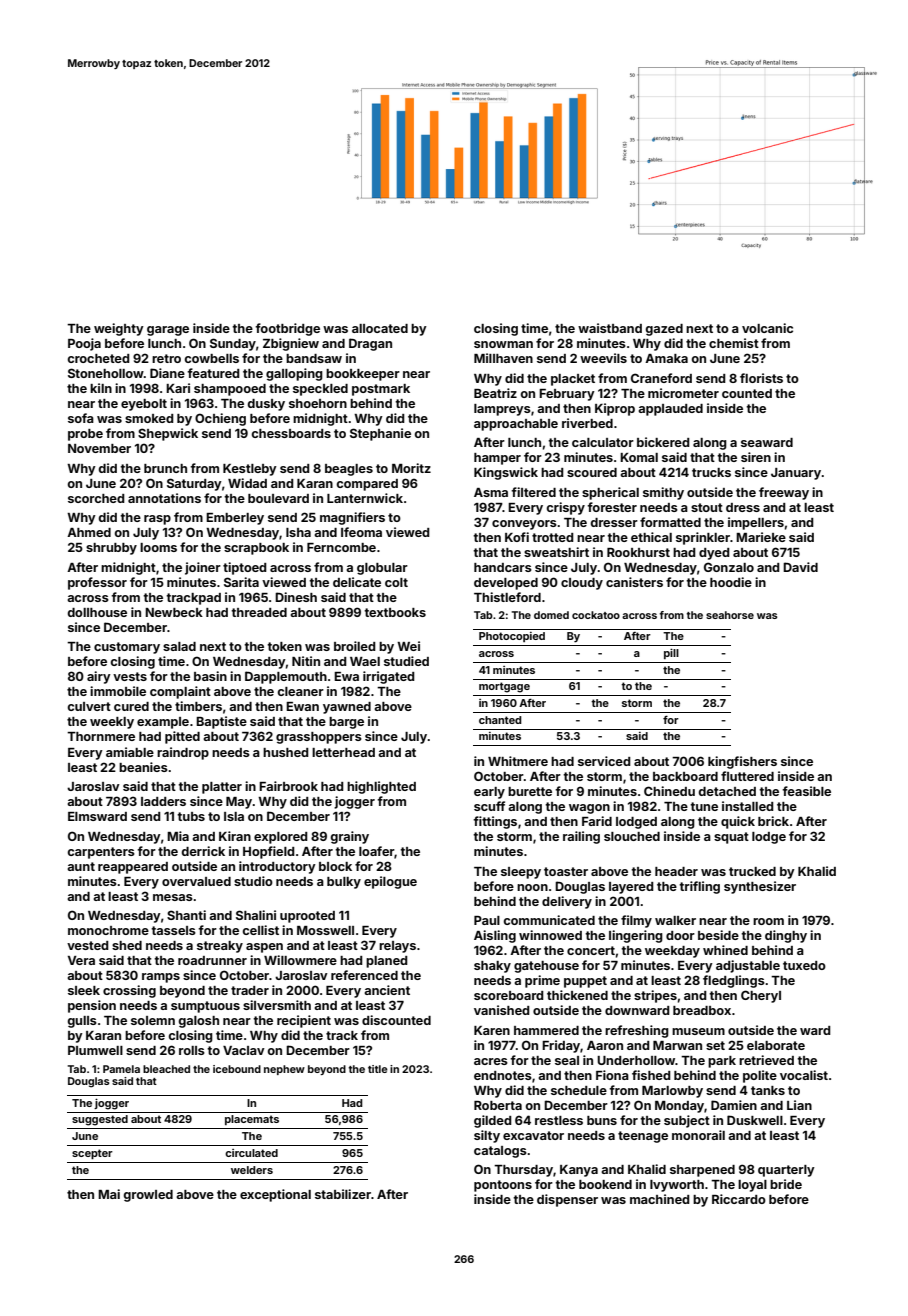 This image has height=1316, width=908. Describe the element at coordinates (275, 1195) in the image. I see `exceptional` at that location.
